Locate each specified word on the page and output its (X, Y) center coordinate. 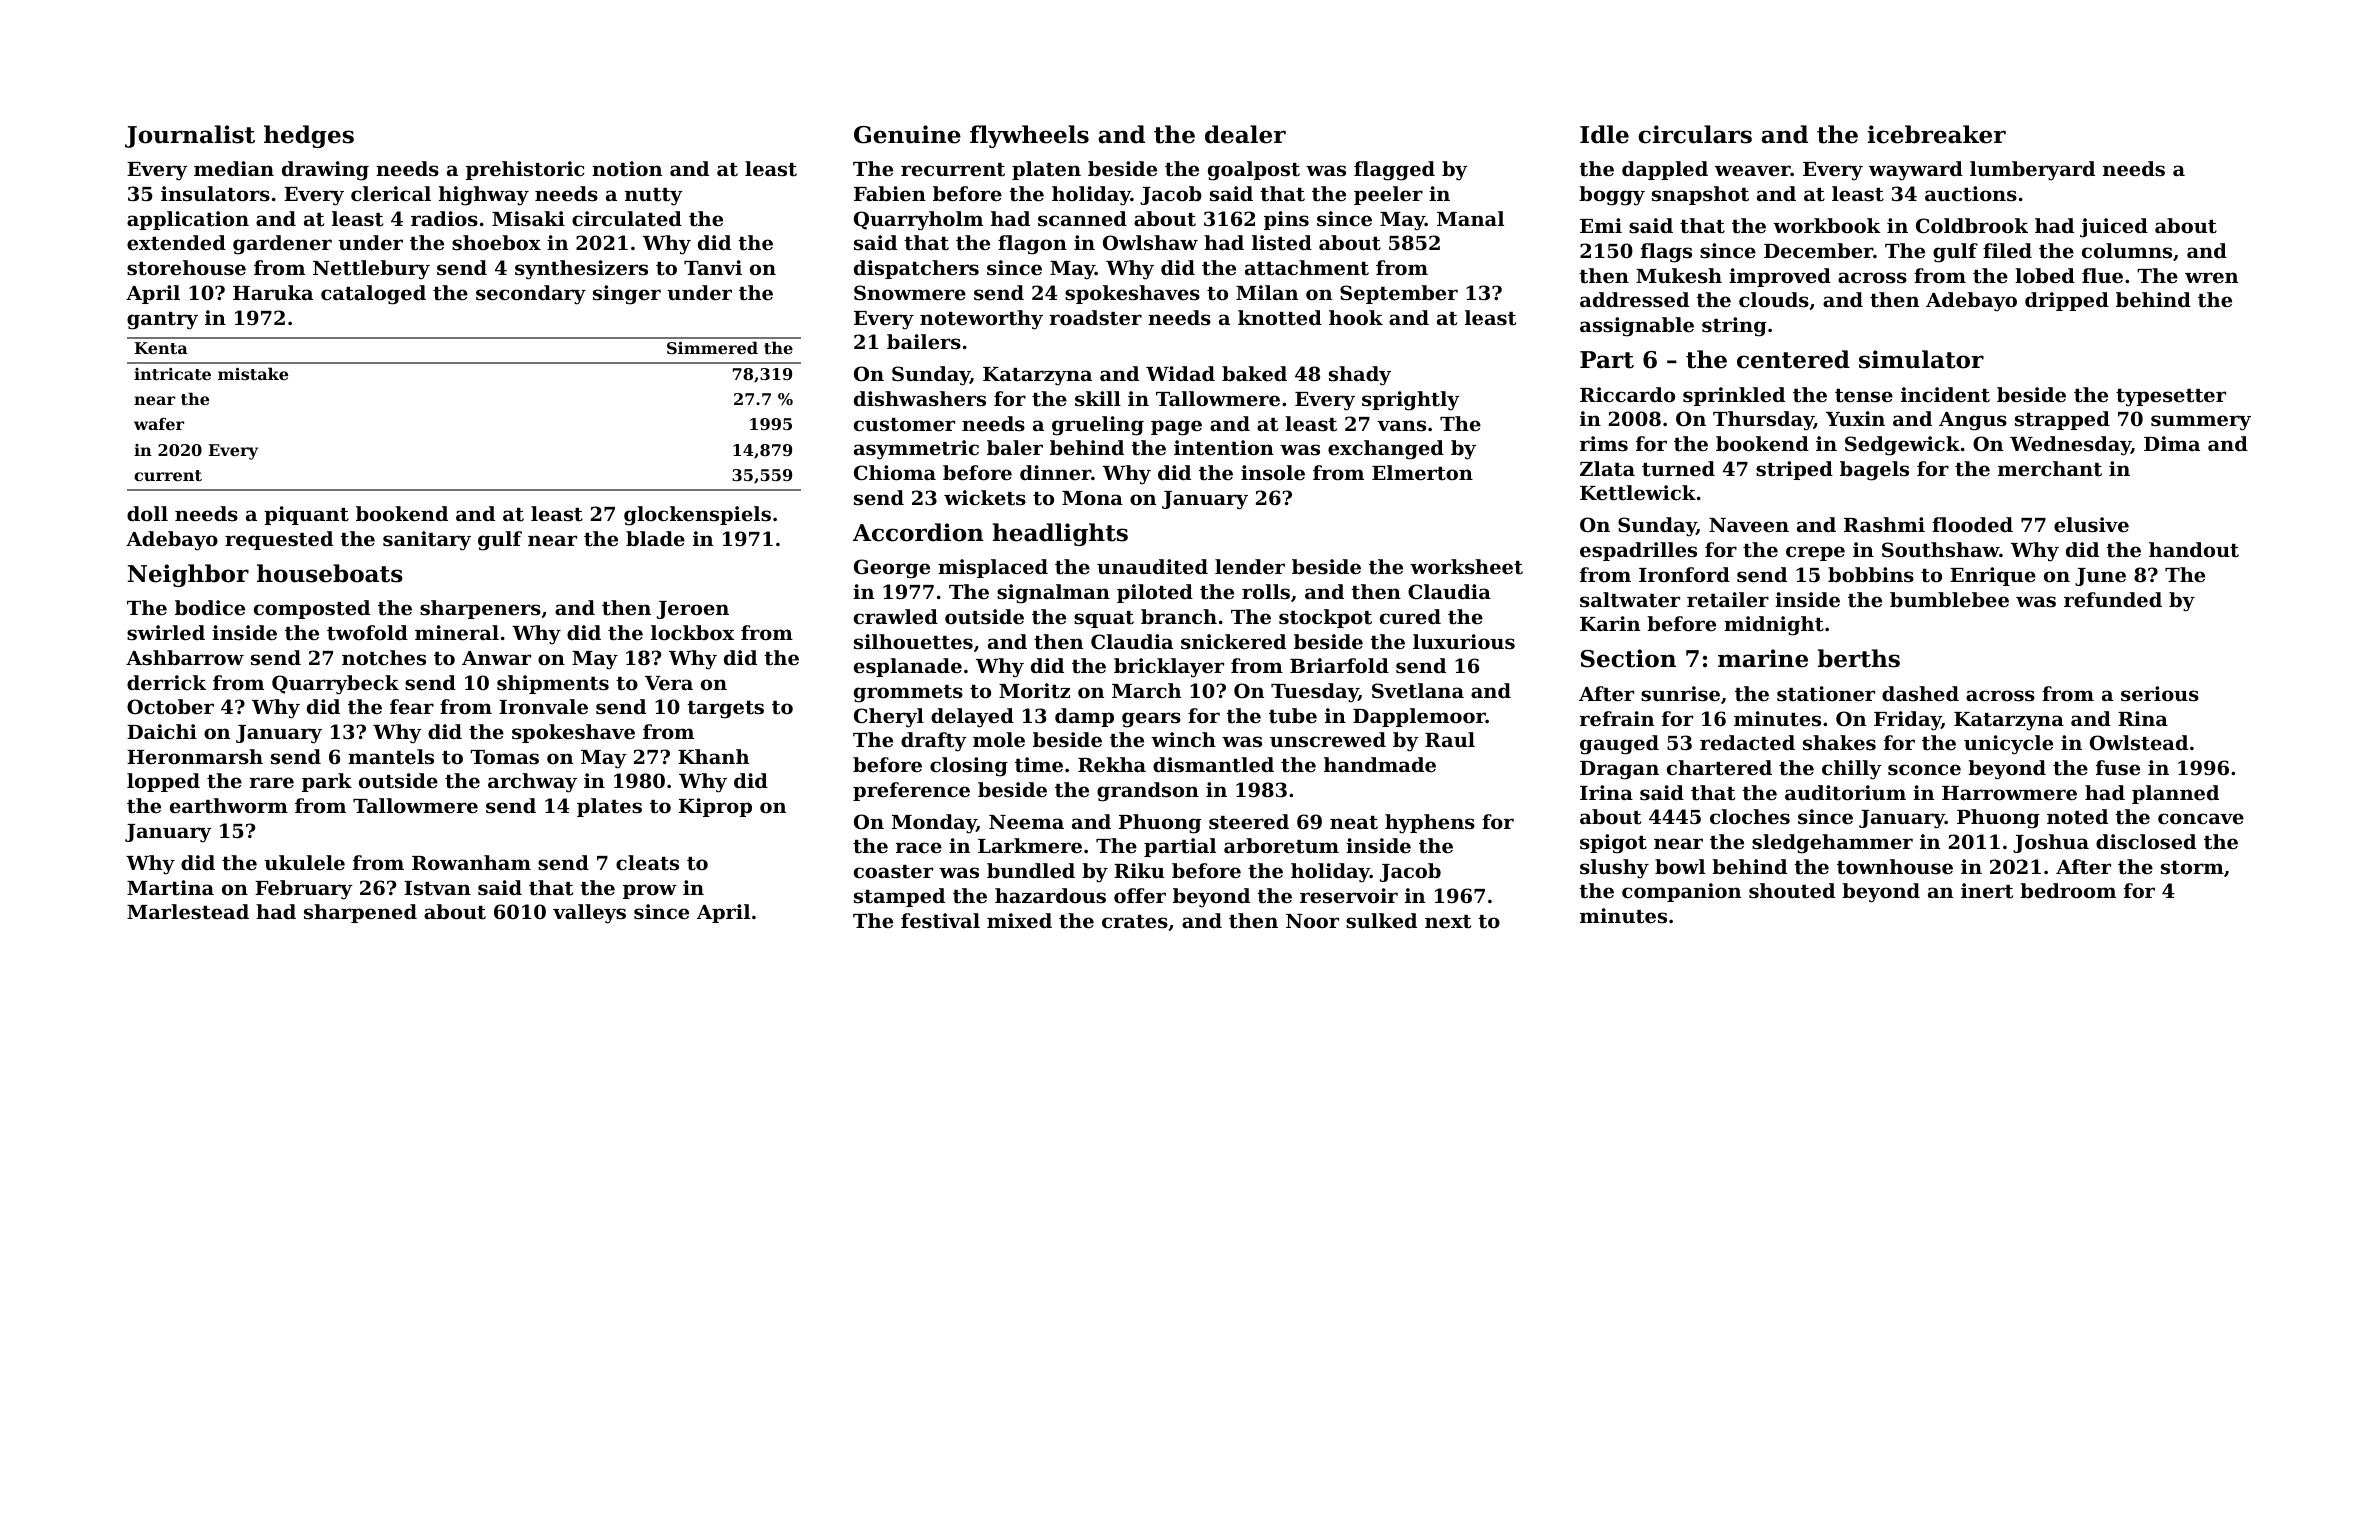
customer (904, 425)
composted (312, 609)
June (2100, 577)
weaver (1753, 170)
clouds (1774, 300)
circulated (627, 219)
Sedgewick (1902, 446)
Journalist (190, 136)
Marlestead (188, 912)
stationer (1826, 694)
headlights (1060, 534)
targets (725, 710)
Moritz (1034, 691)
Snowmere (910, 292)
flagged (1394, 171)
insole (1273, 473)
